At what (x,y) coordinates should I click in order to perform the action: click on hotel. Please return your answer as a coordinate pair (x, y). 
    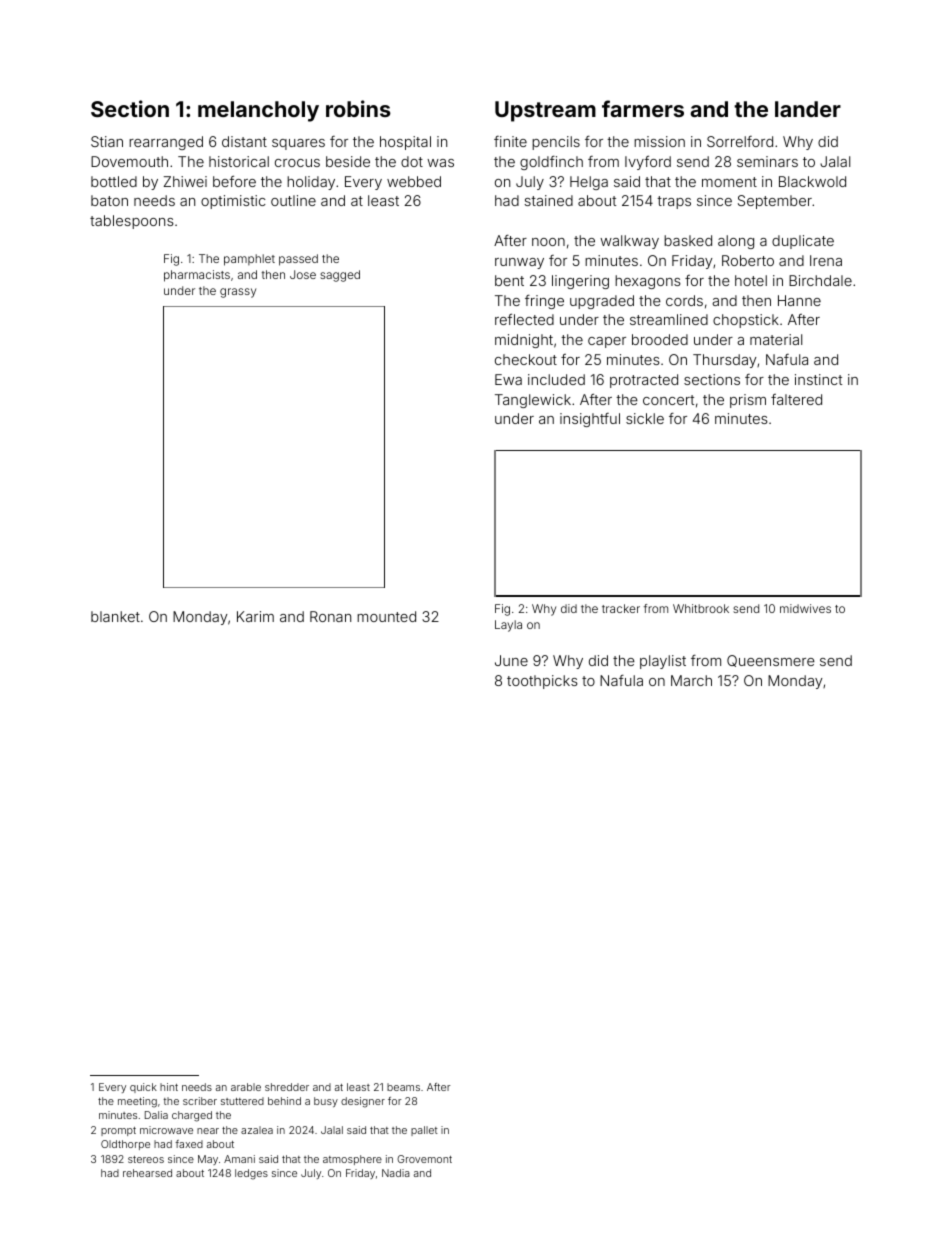
    Looking at the image, I should click on (751, 280).
